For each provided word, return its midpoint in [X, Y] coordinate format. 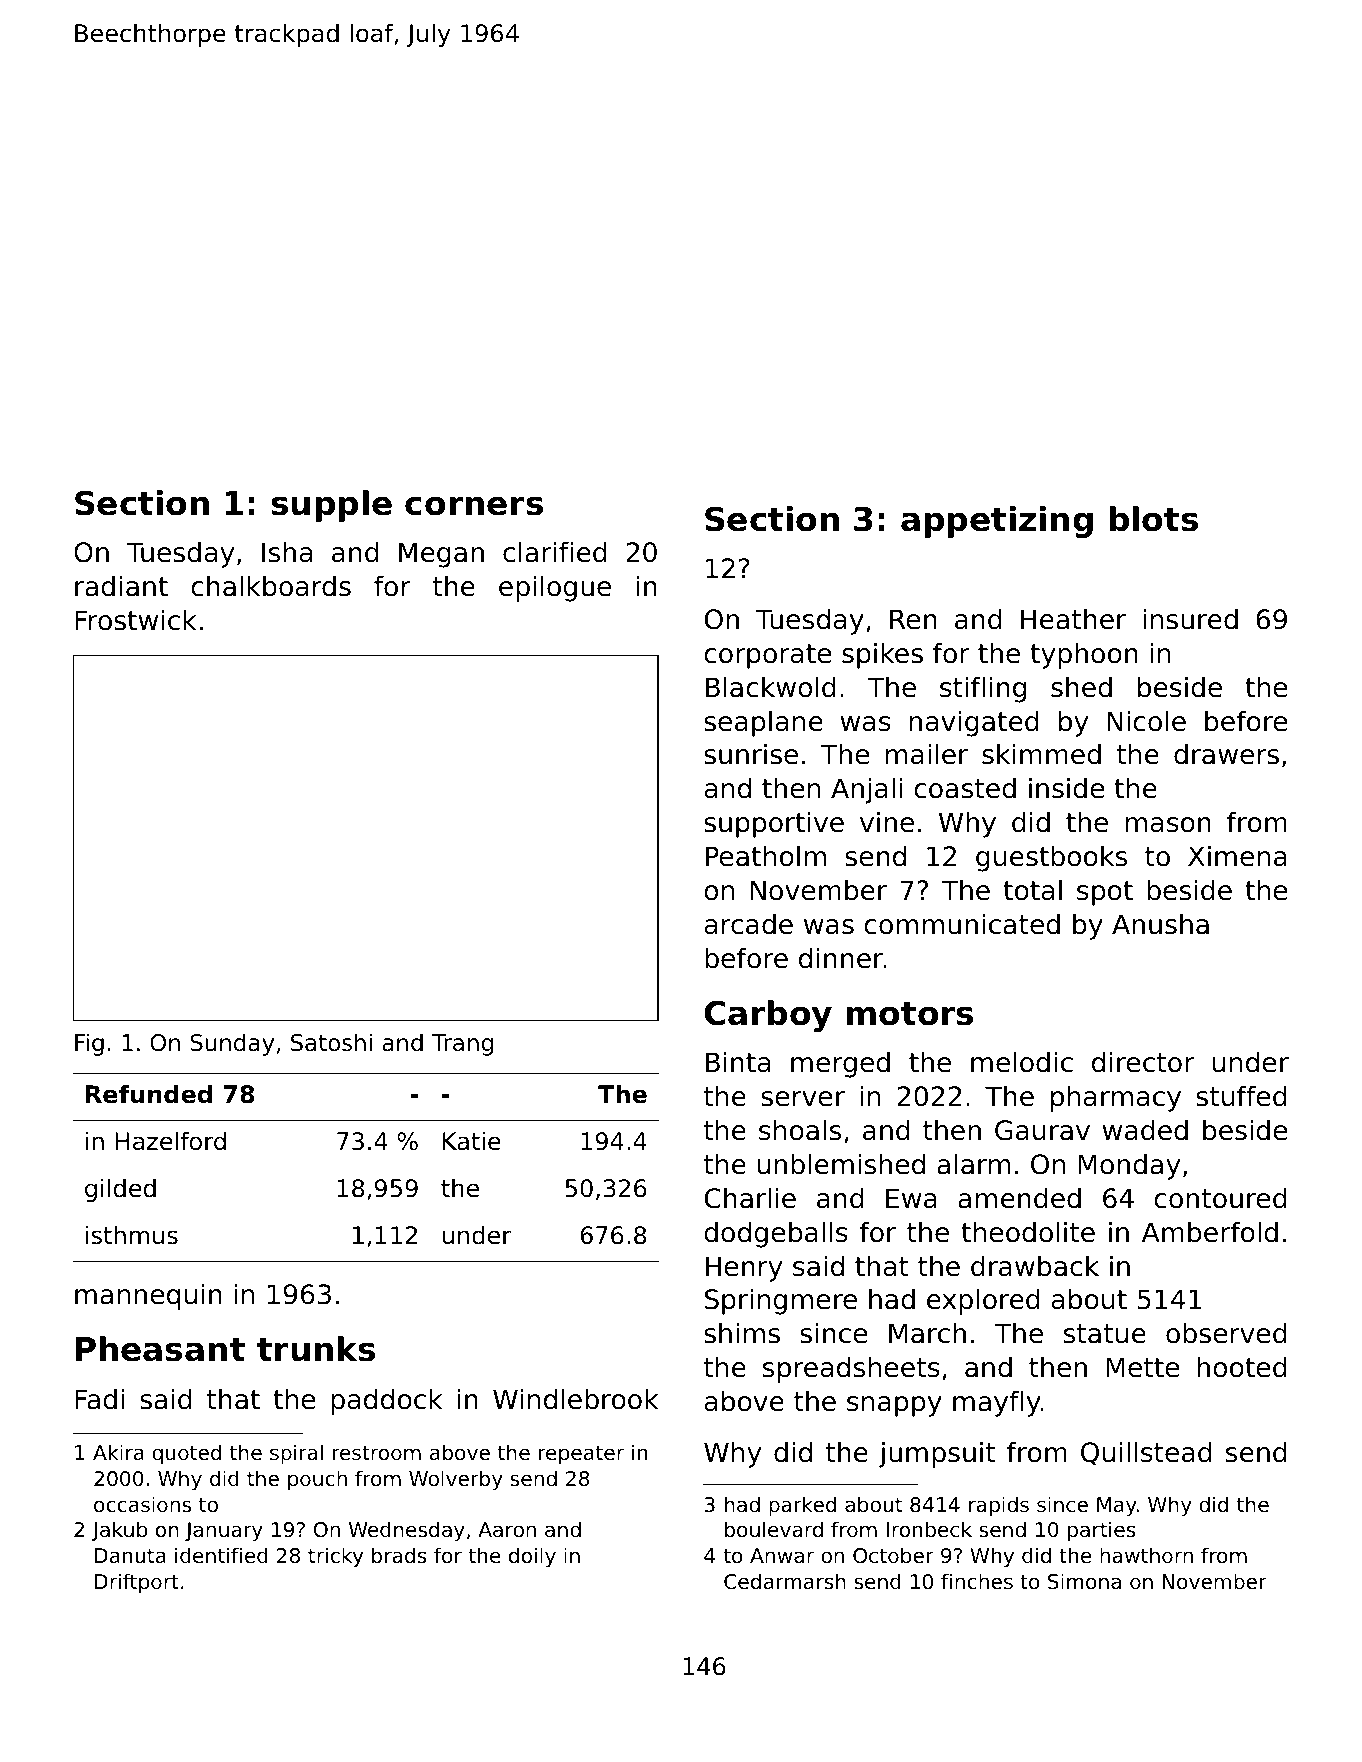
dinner [841, 958]
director [1143, 1062]
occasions [142, 1504]
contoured [1220, 1198]
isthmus [132, 1235]
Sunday [232, 1044]
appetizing [997, 522]
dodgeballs [776, 1234]
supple [331, 506]
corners [474, 506]
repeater [581, 1455]
